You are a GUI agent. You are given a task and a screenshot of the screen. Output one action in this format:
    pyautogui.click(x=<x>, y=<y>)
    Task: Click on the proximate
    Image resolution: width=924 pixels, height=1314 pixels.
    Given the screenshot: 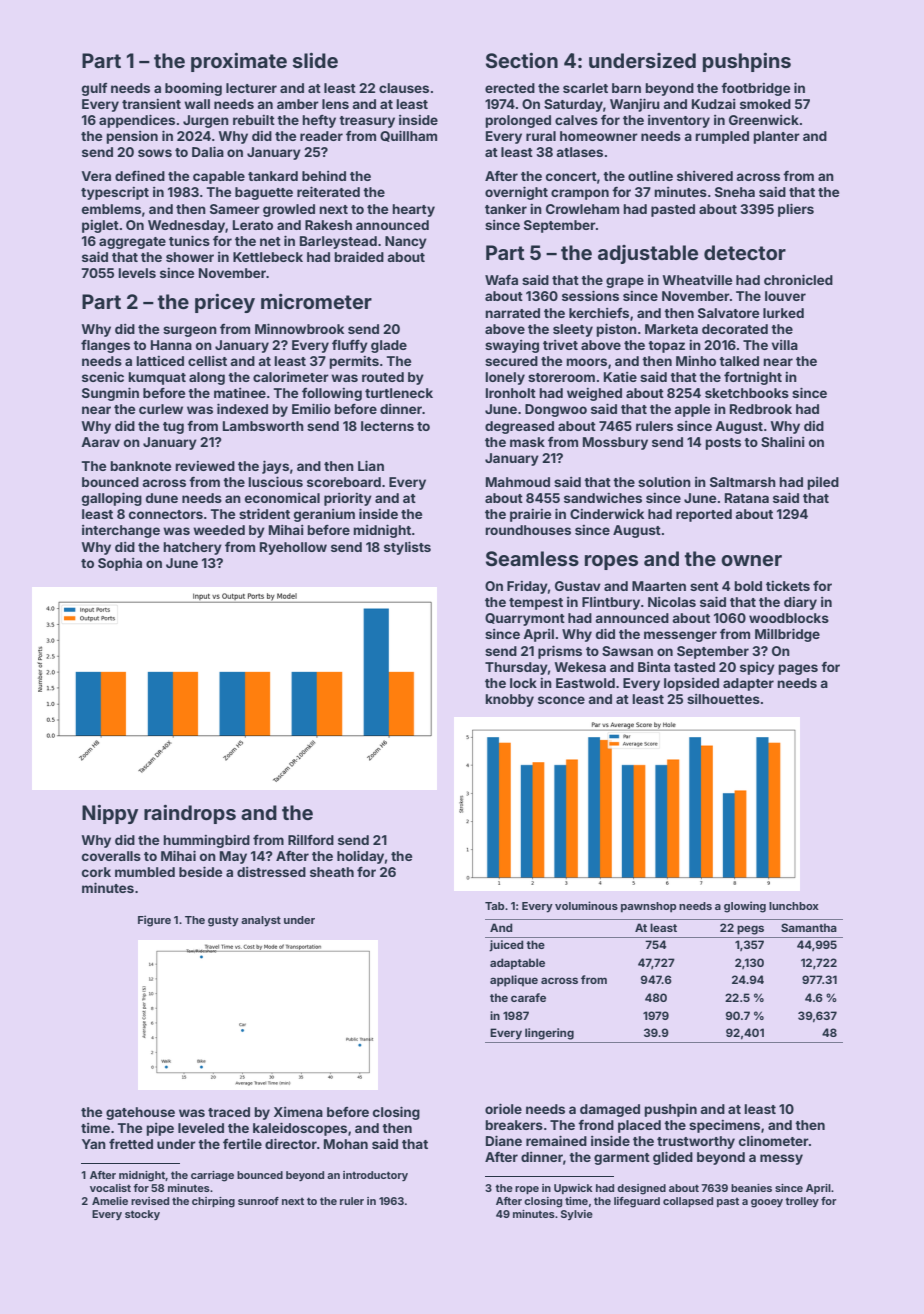 What is the action you would take?
    pyautogui.click(x=239, y=62)
